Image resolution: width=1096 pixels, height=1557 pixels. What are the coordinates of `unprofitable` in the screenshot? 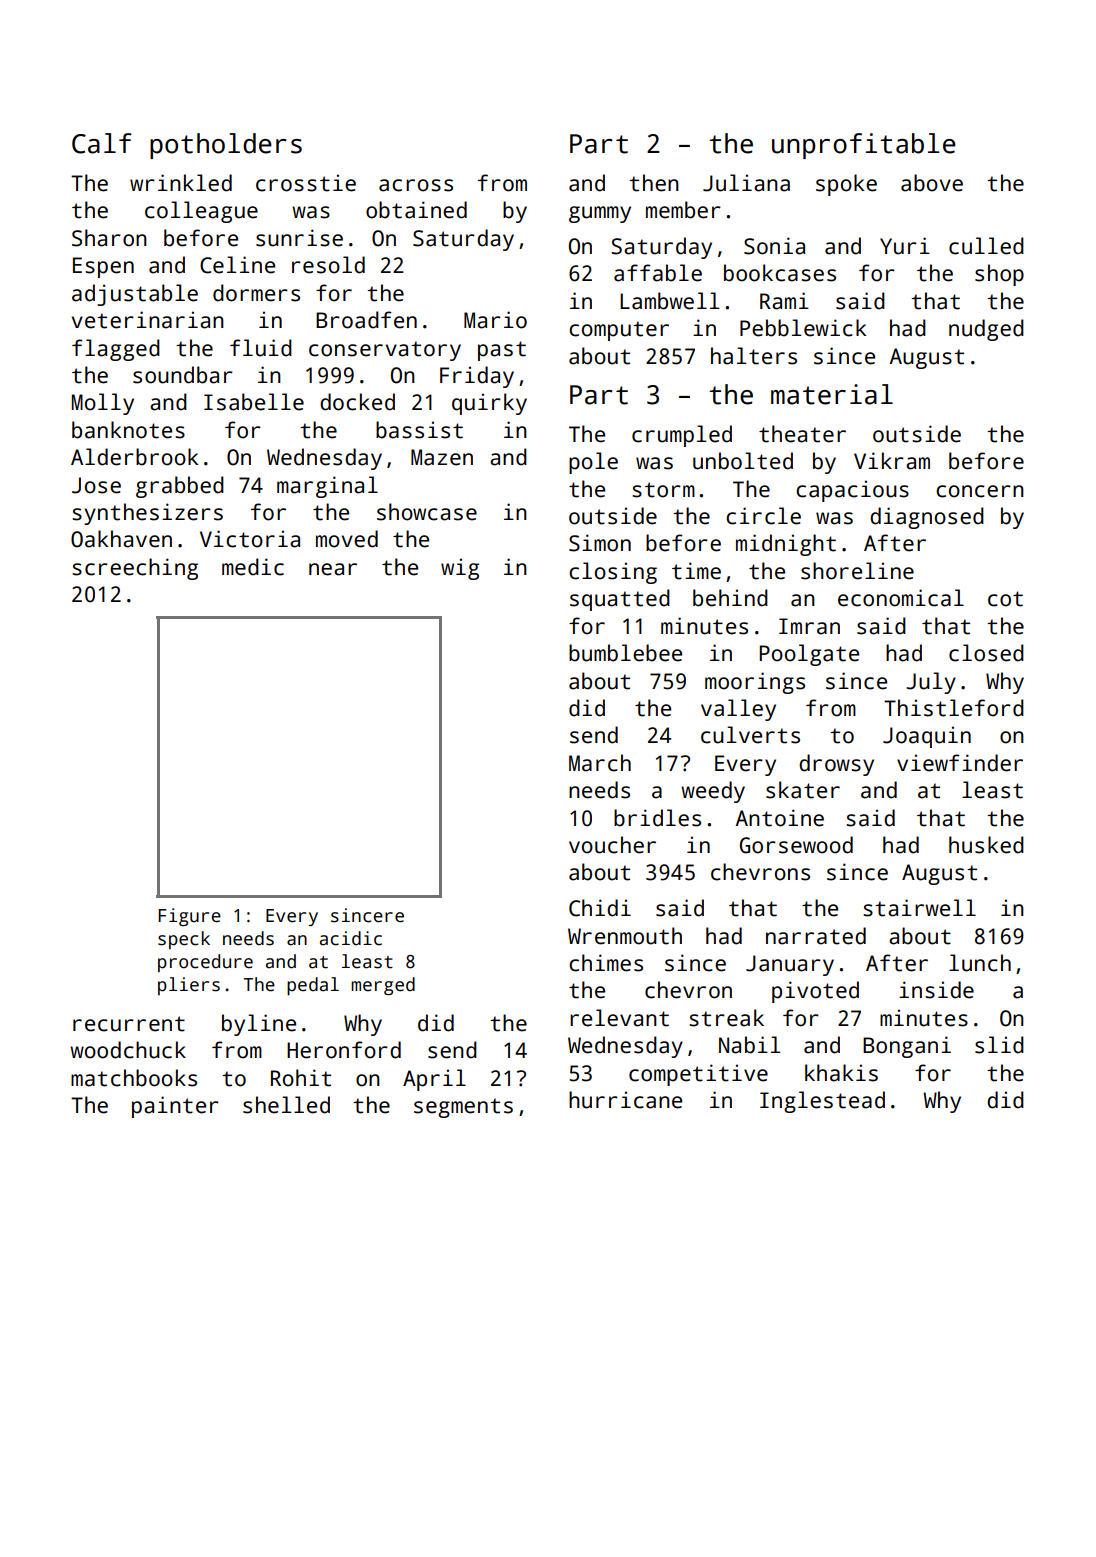 It's located at (864, 146).
